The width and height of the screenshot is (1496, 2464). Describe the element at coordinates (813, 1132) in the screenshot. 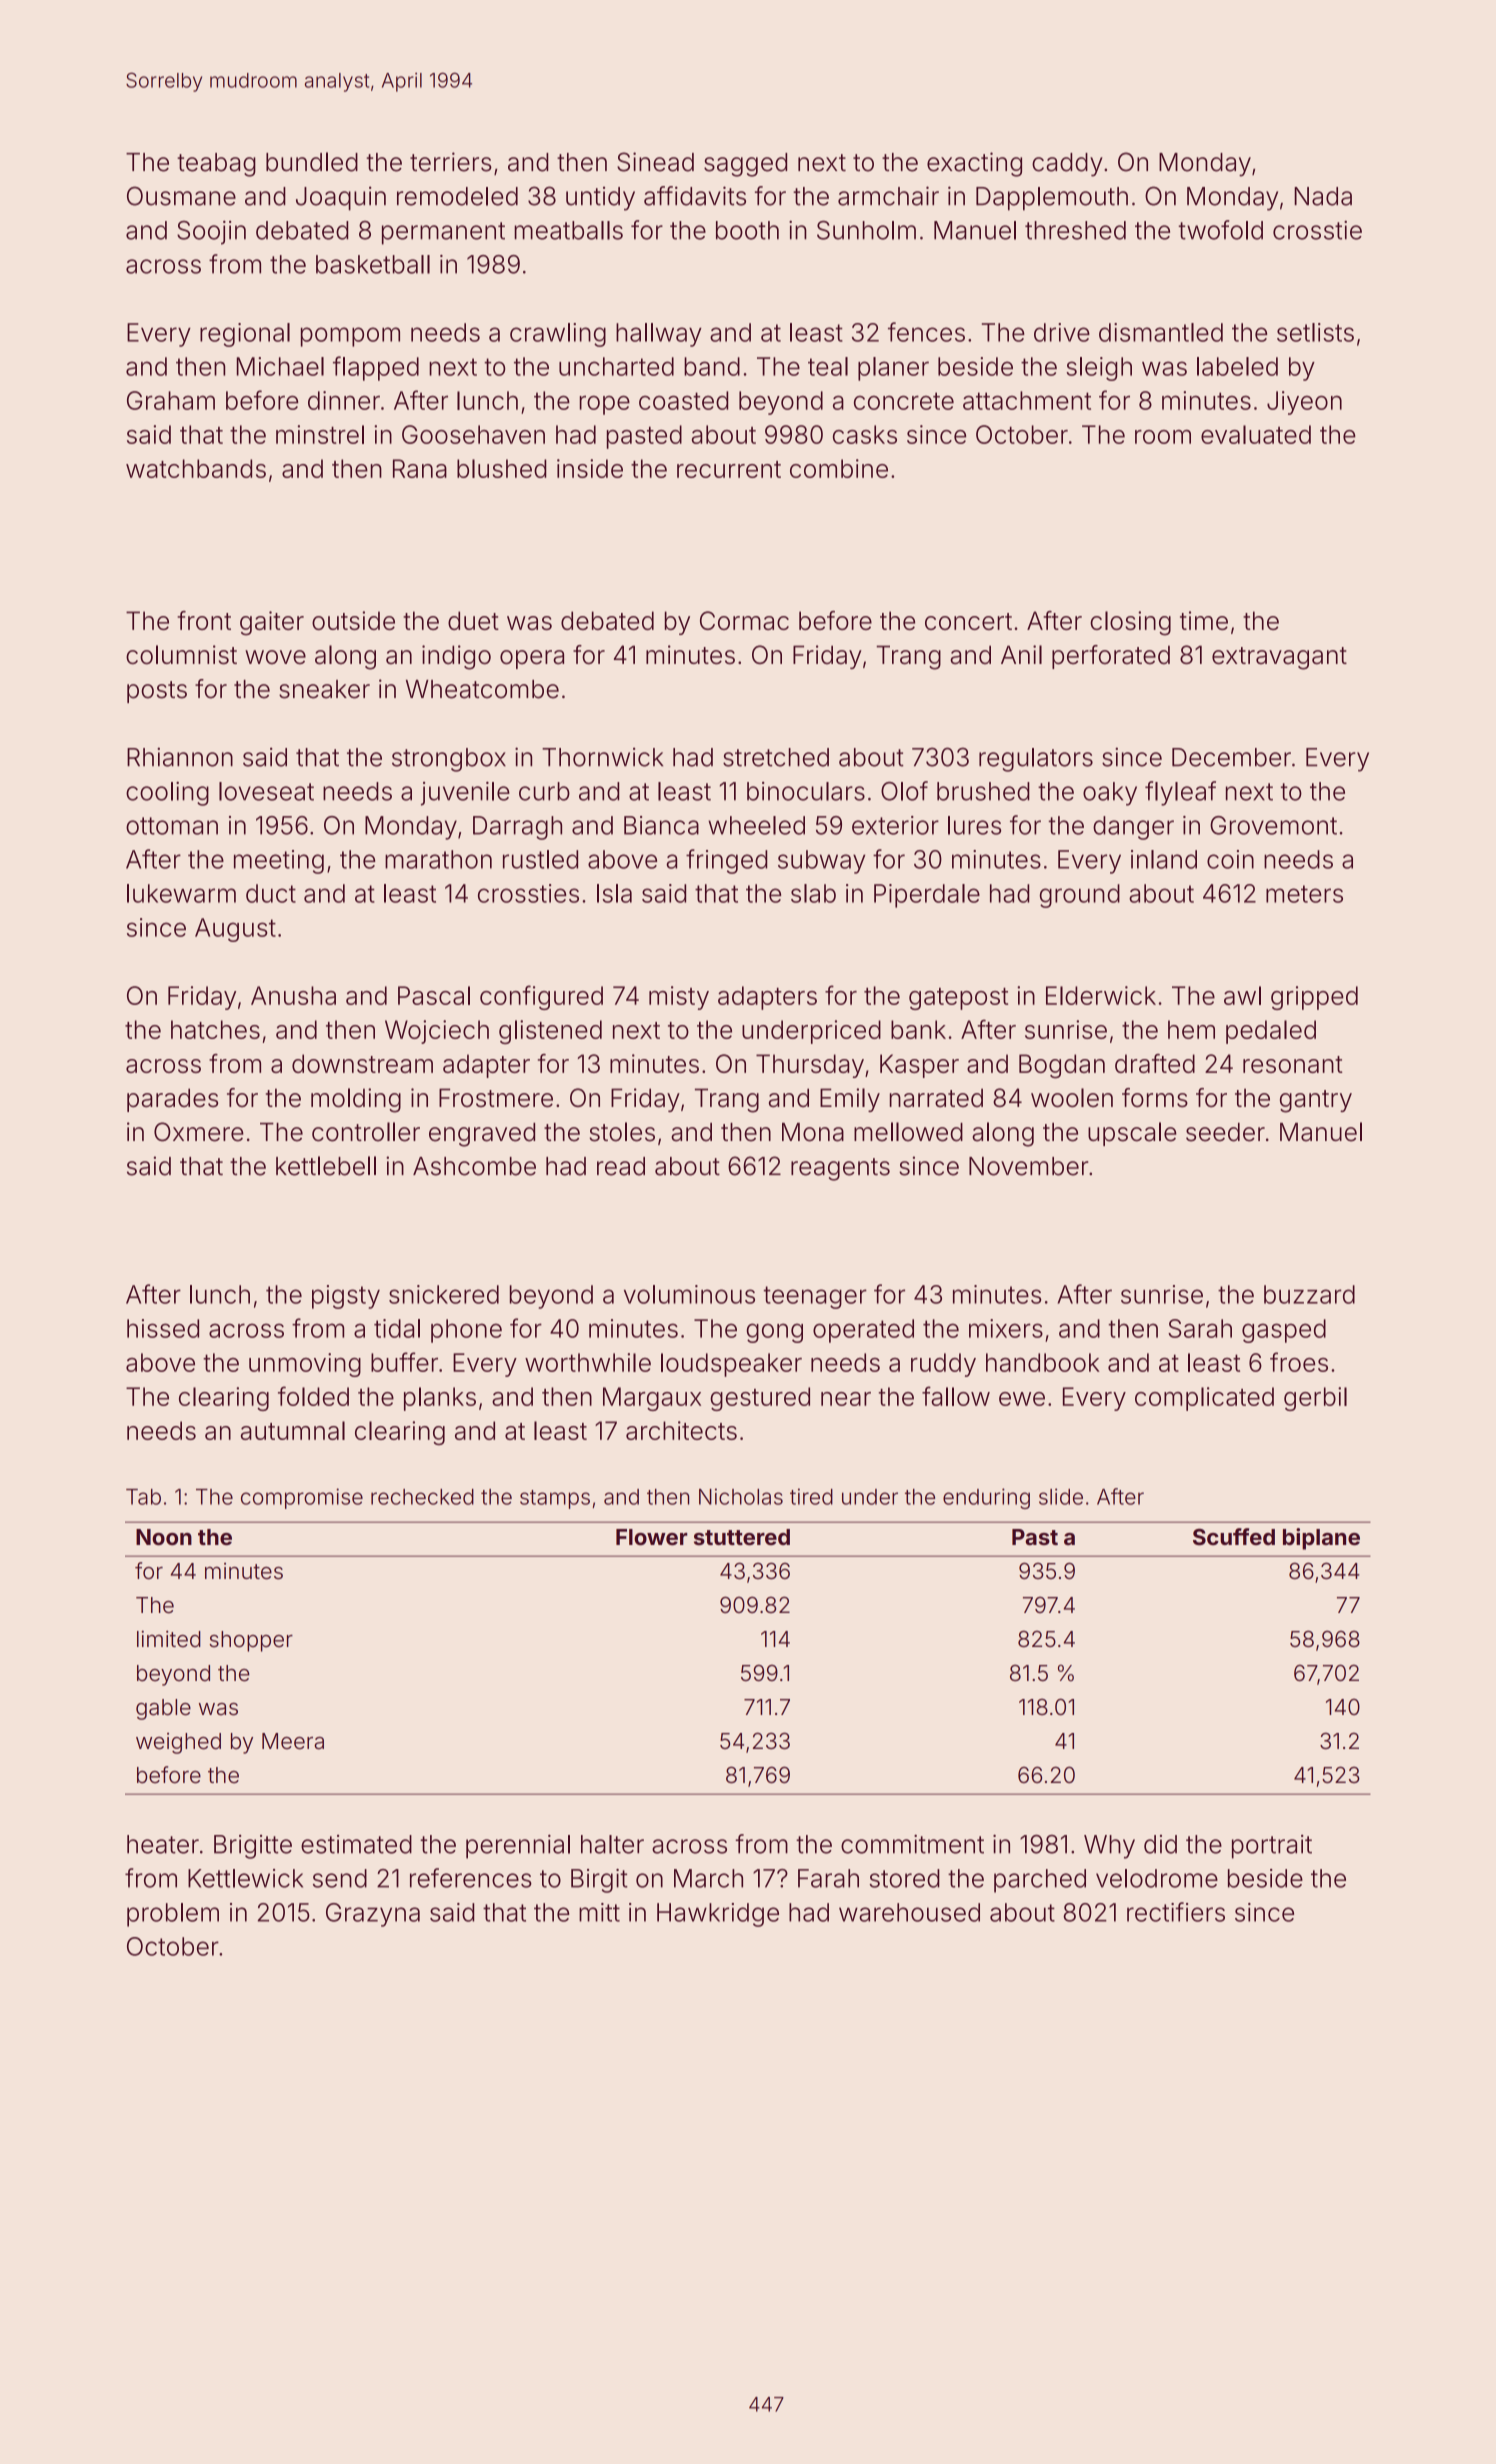

I see `Mona` at that location.
